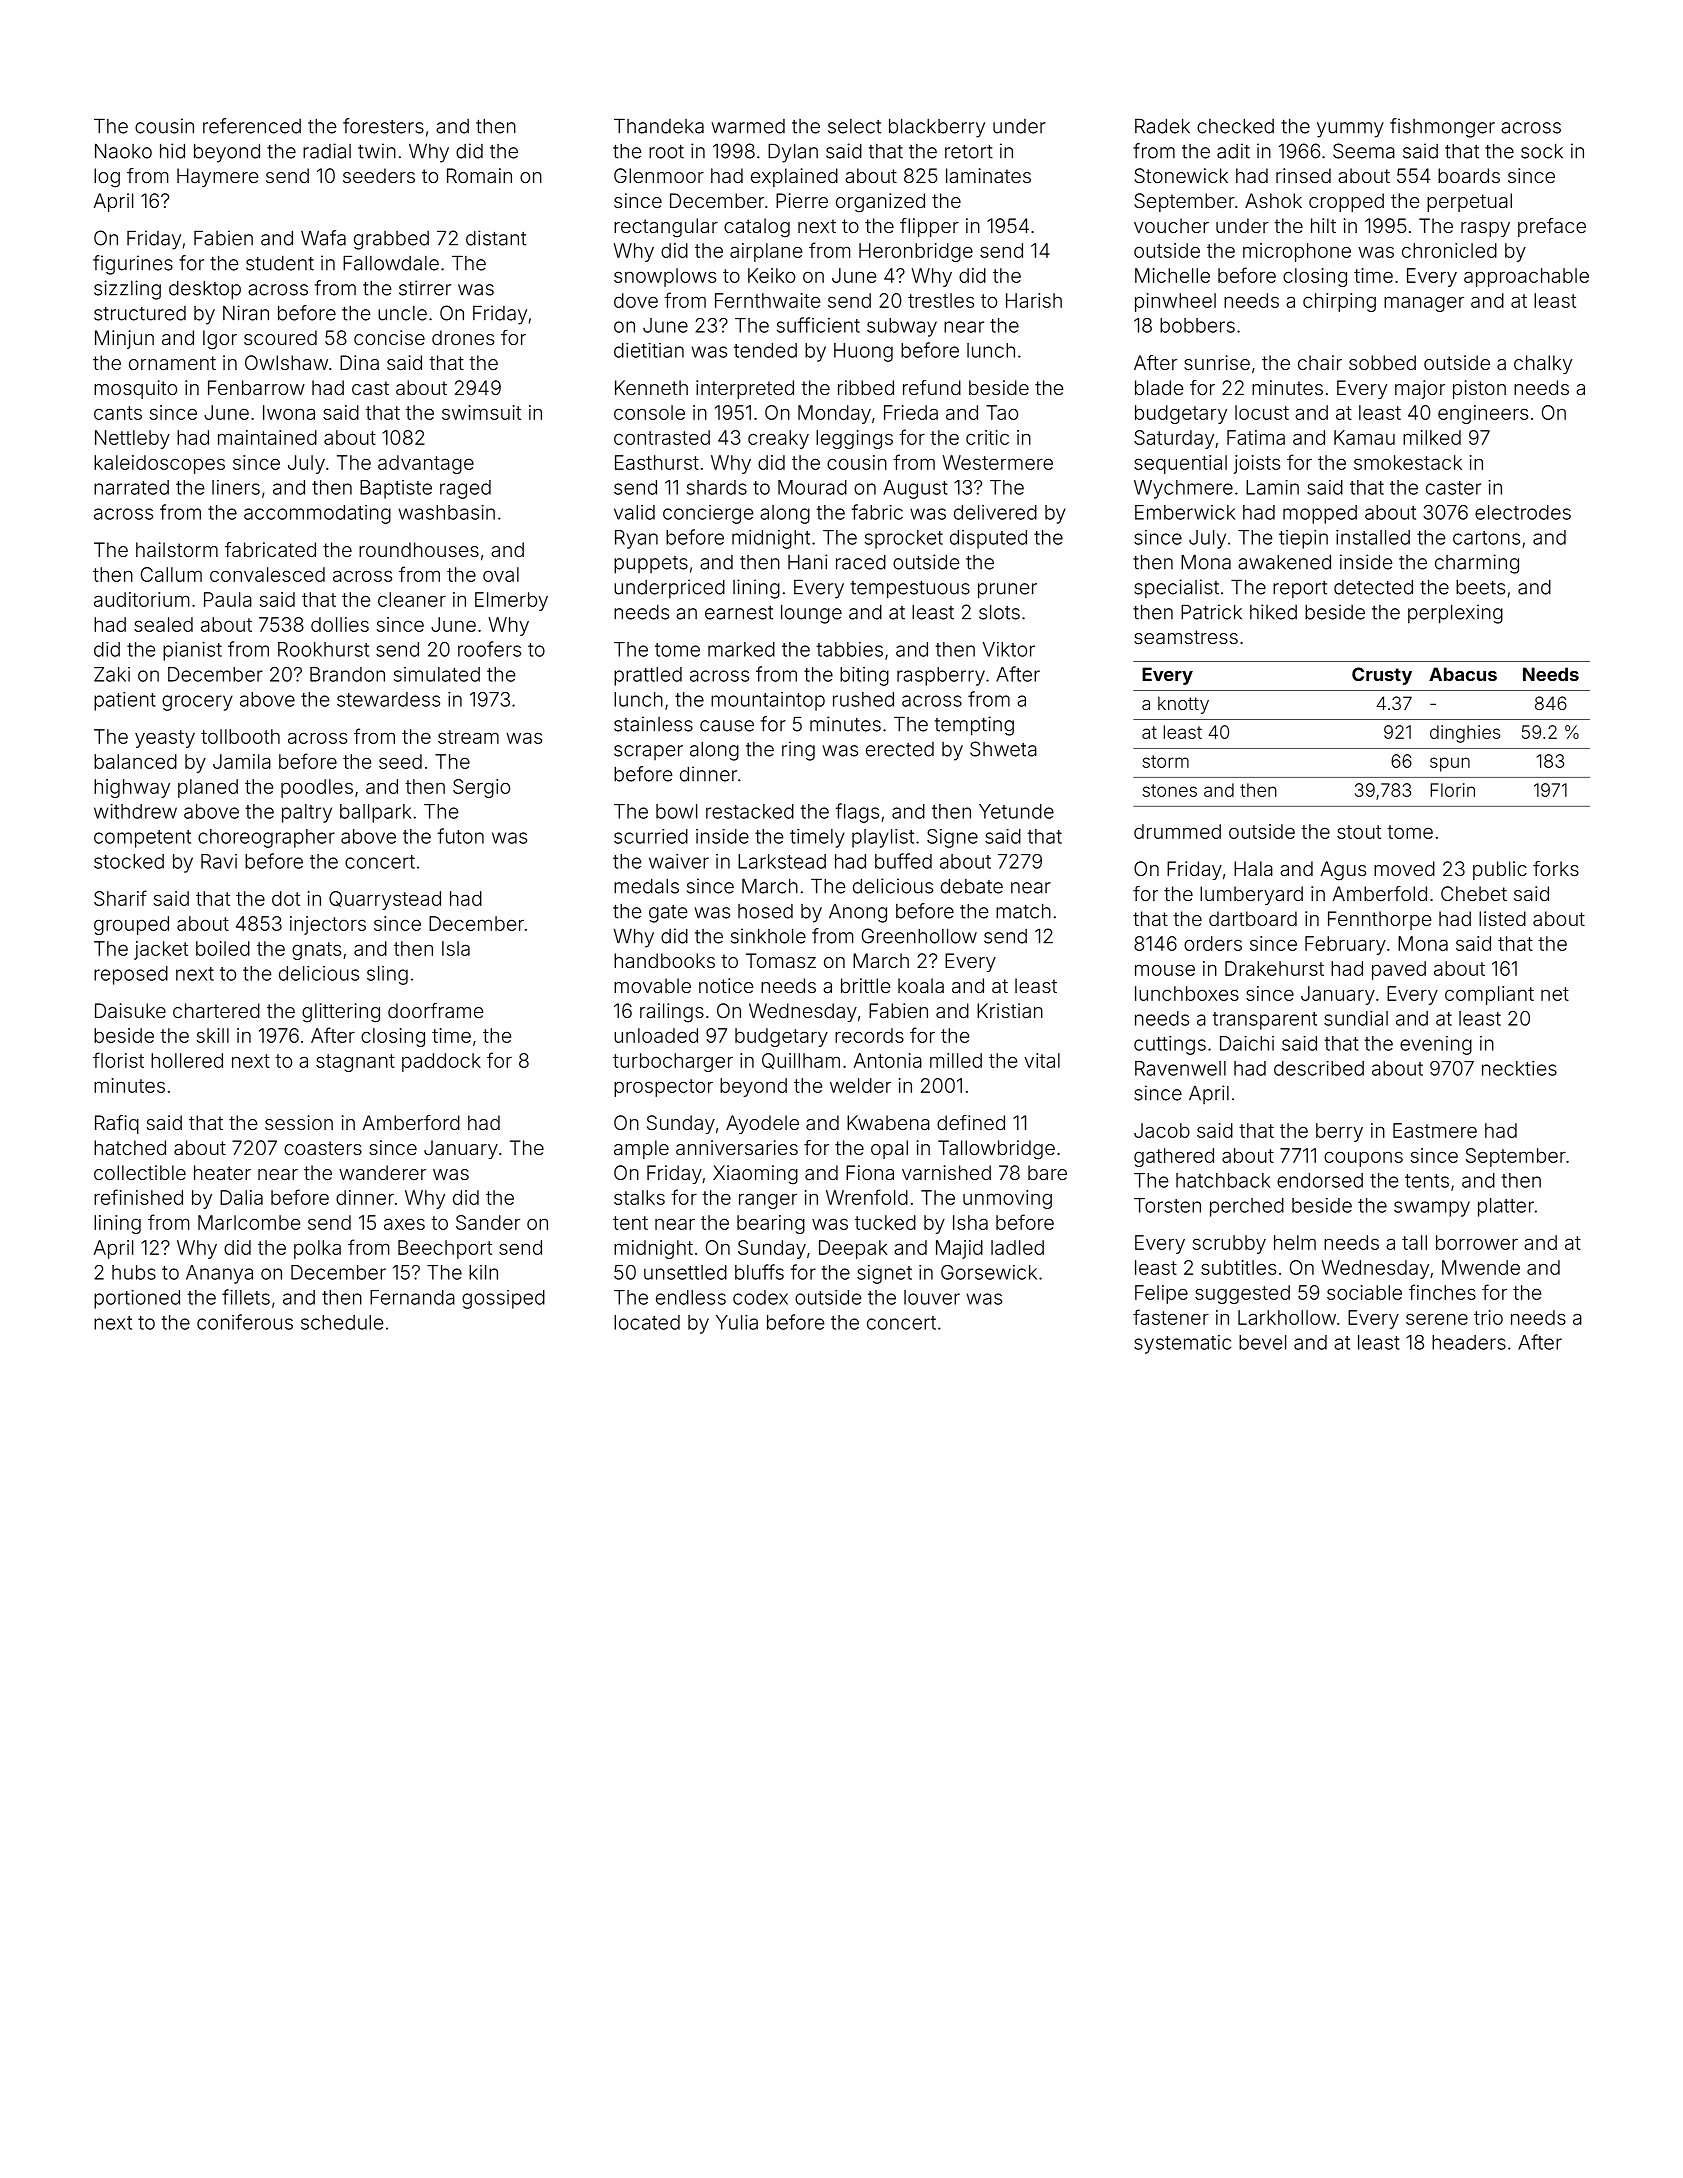 The height and width of the screenshot is (2178, 1683). Describe the element at coordinates (665, 277) in the screenshot. I see `snowplows` at that location.
